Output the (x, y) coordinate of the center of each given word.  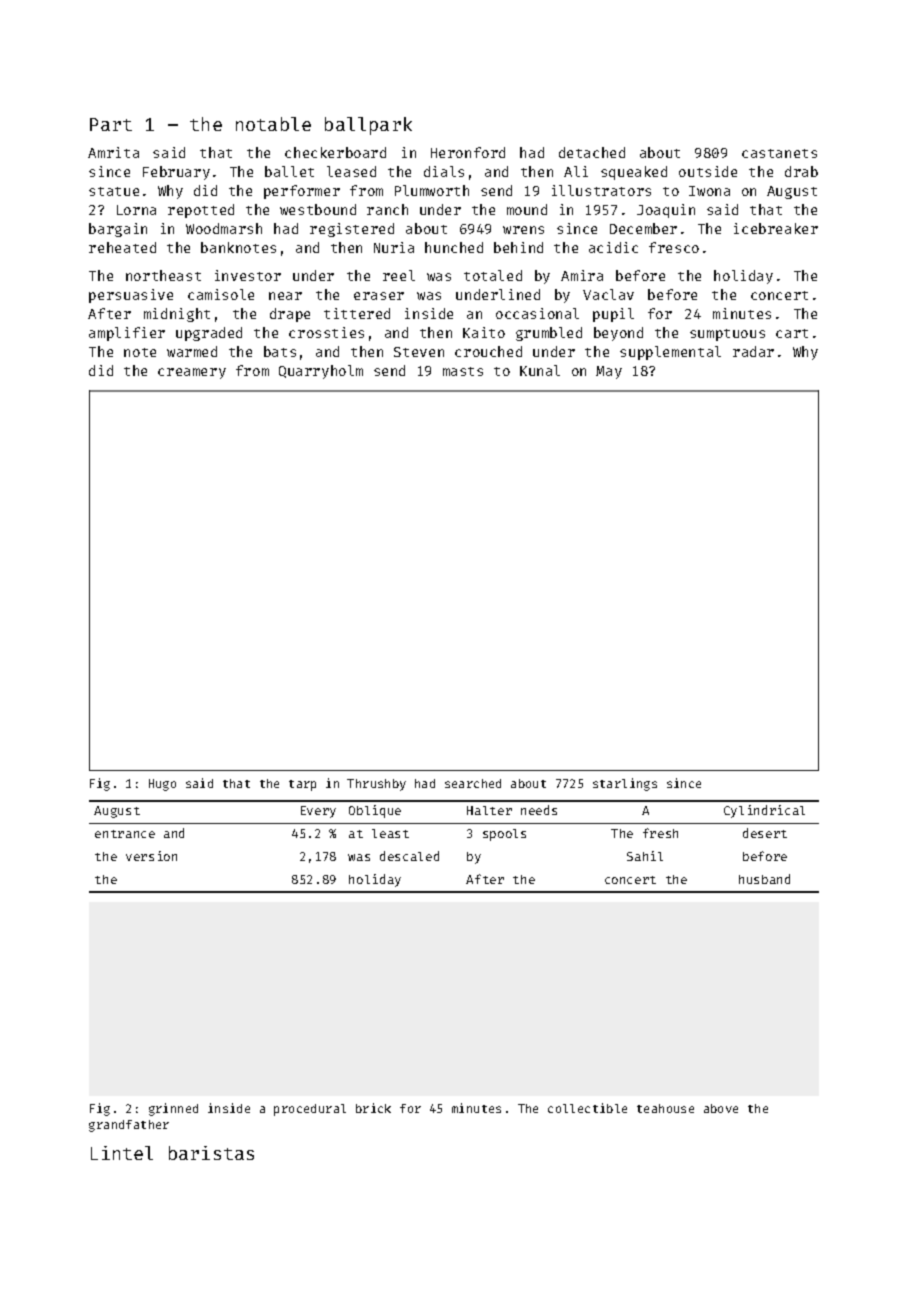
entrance (125, 834)
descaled (409, 856)
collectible (587, 1108)
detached (592, 152)
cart (792, 333)
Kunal (540, 370)
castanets (779, 153)
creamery (192, 373)
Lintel (122, 1153)
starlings (625, 784)
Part (111, 124)
